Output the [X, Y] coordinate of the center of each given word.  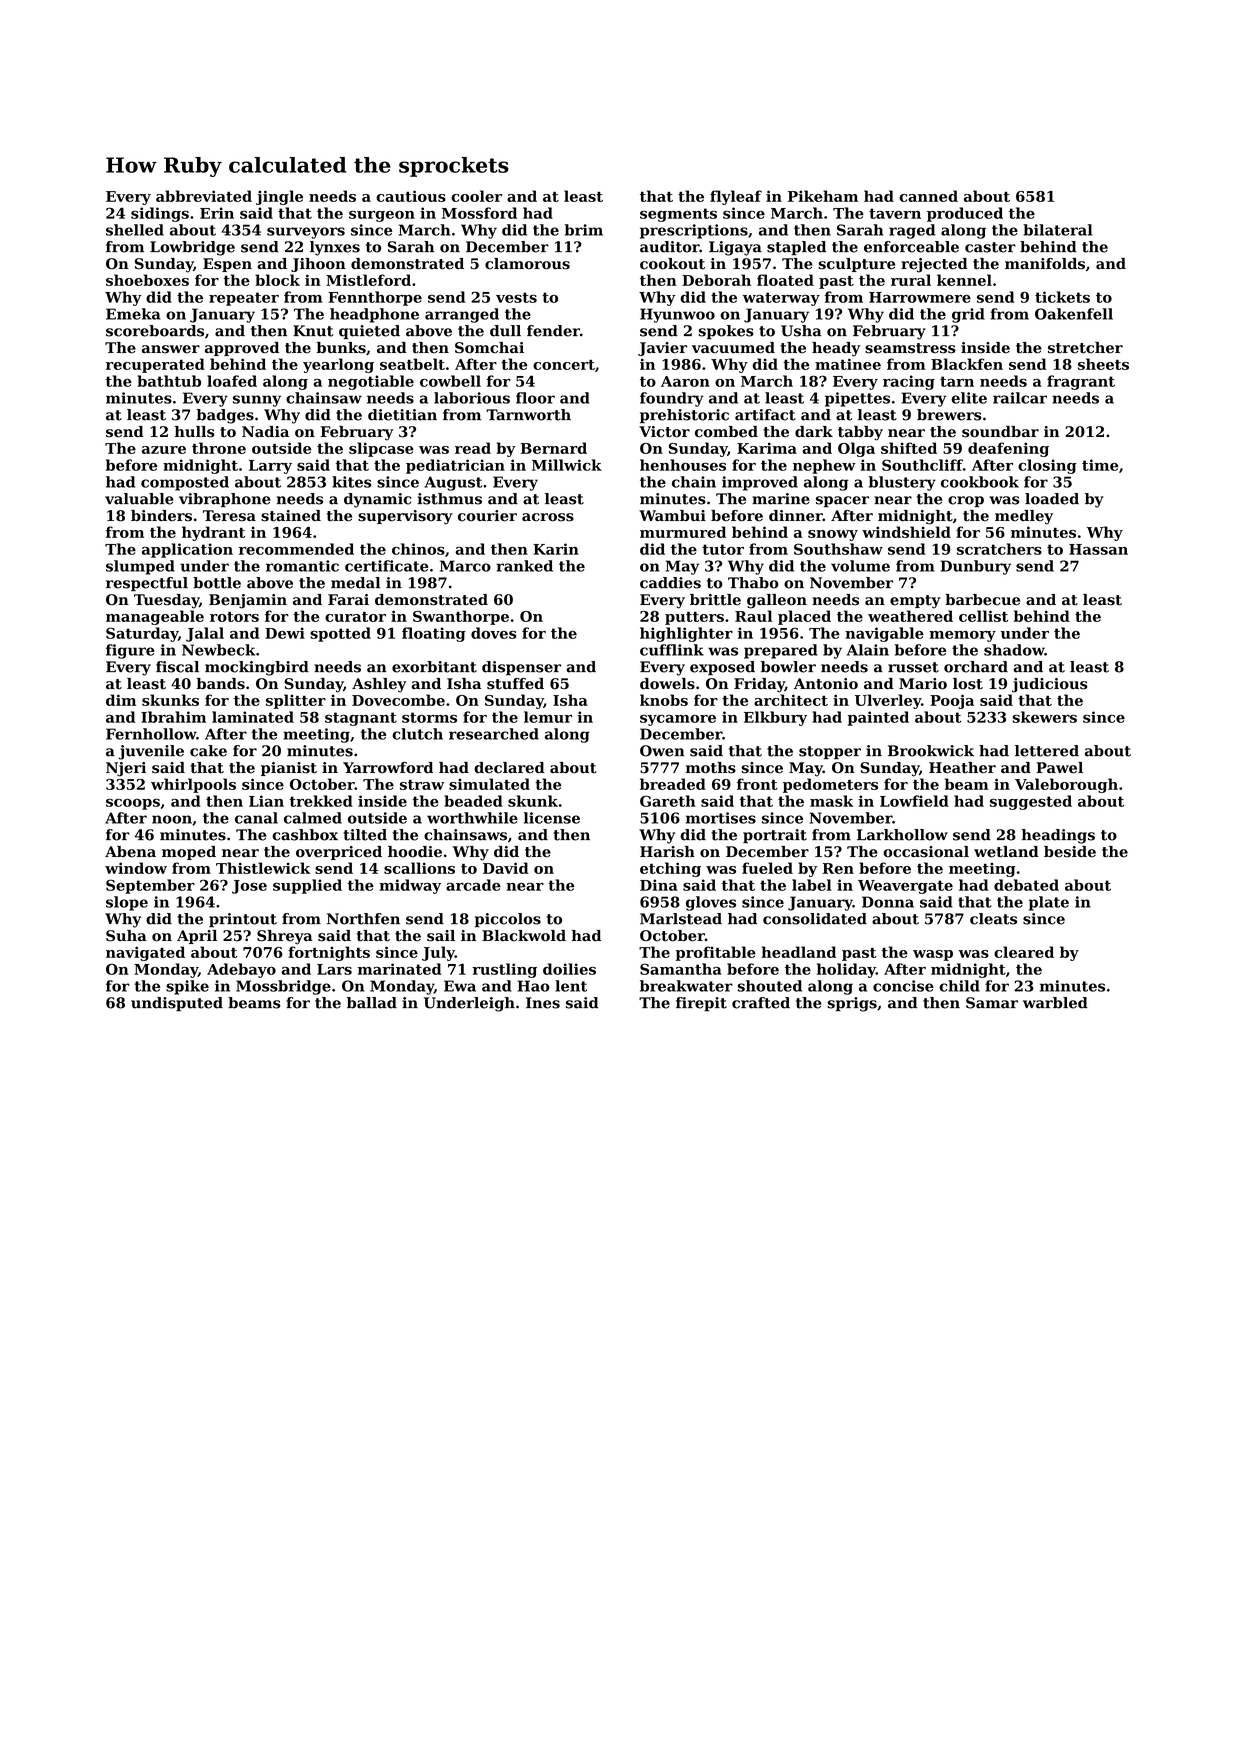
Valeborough [1066, 785]
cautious [411, 196]
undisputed [177, 1004]
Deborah [716, 280]
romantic [302, 566]
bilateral [1057, 230]
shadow [1014, 650]
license [552, 818]
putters [694, 618]
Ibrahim [173, 717]
